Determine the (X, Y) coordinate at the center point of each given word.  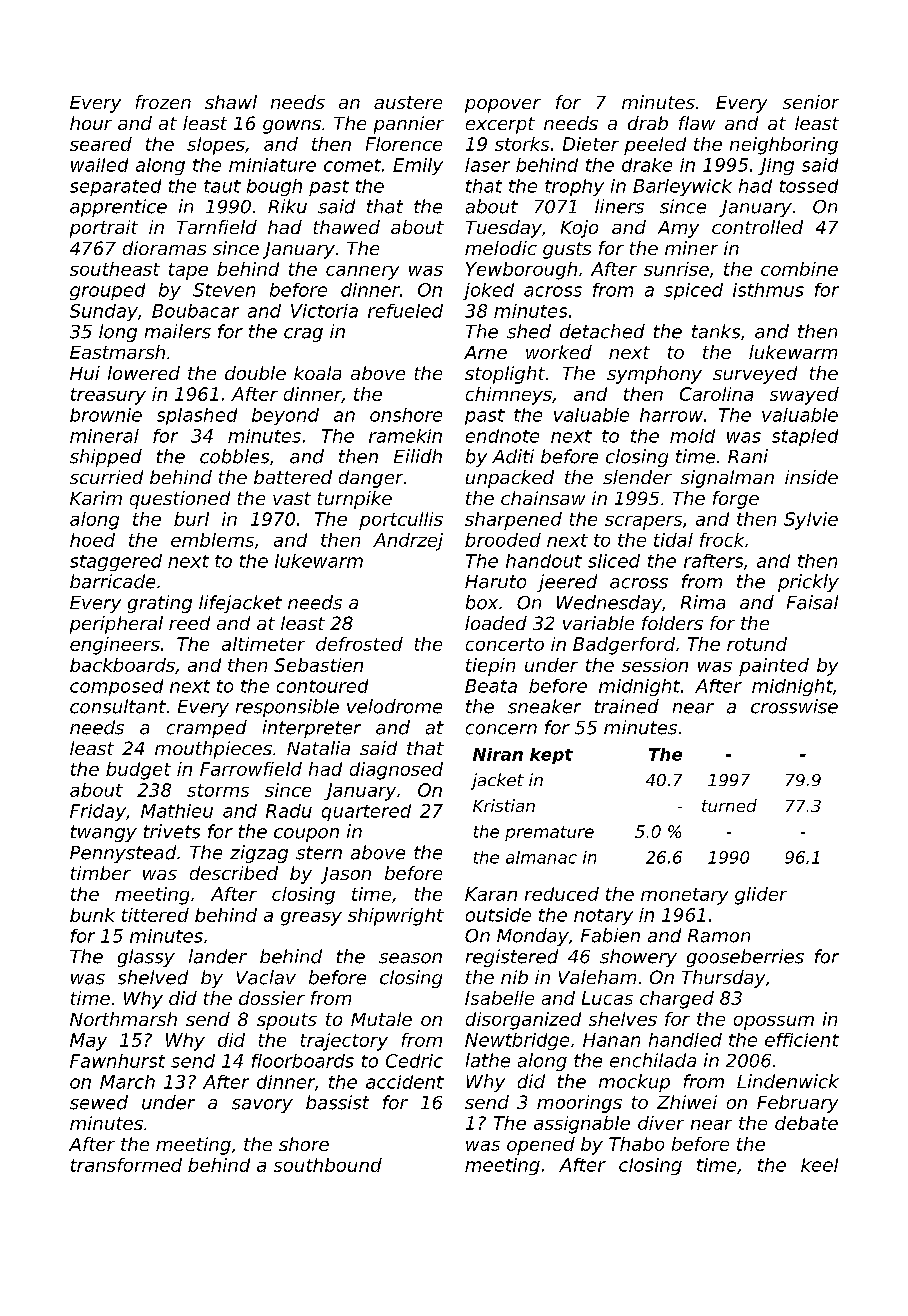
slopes (216, 146)
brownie (106, 415)
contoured (322, 686)
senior (811, 102)
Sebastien (318, 665)
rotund (757, 644)
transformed (126, 1165)
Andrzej (408, 542)
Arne (485, 352)
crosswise (794, 706)
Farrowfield (251, 769)
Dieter (591, 144)
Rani (748, 456)
